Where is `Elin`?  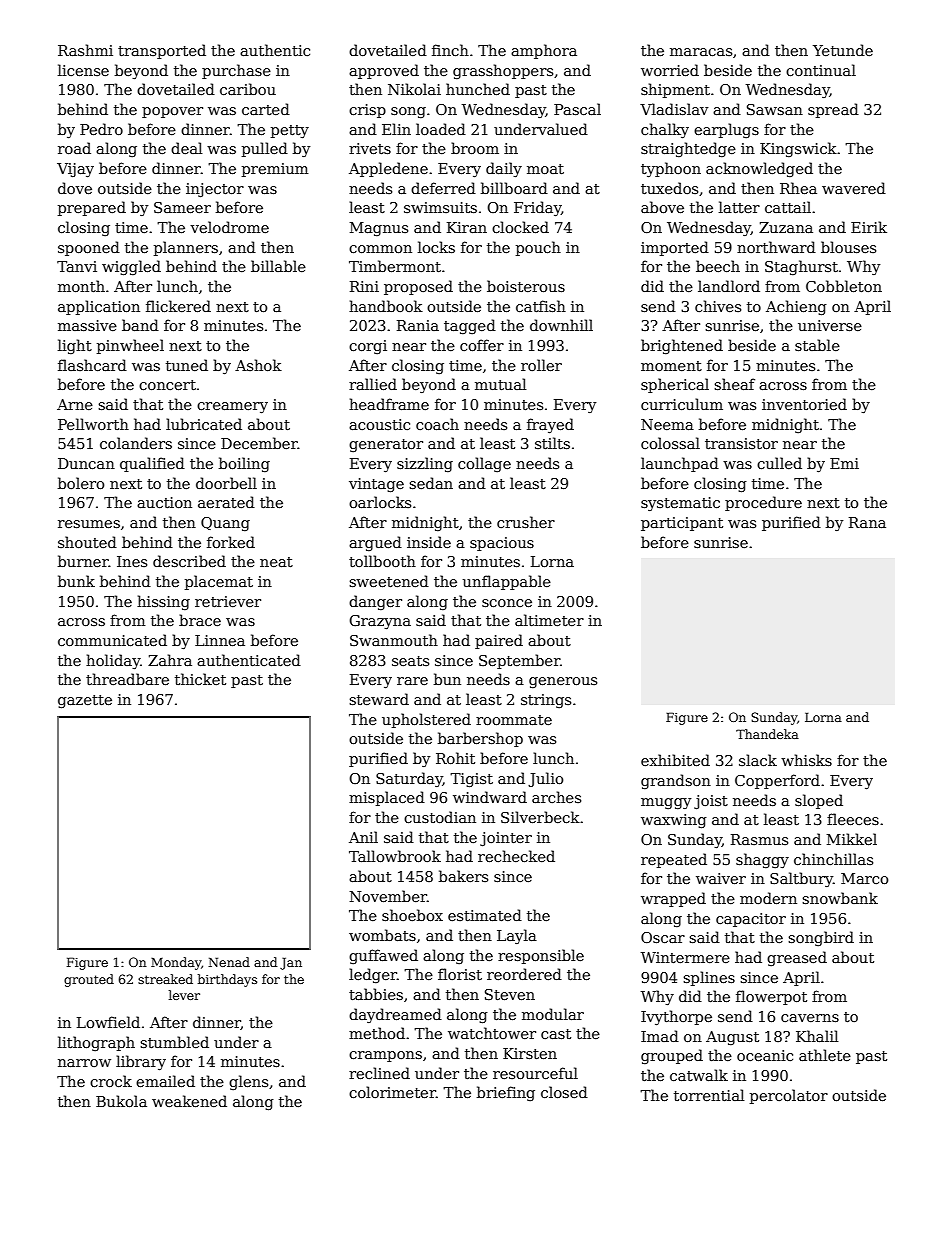 Elin is located at coordinates (396, 129).
